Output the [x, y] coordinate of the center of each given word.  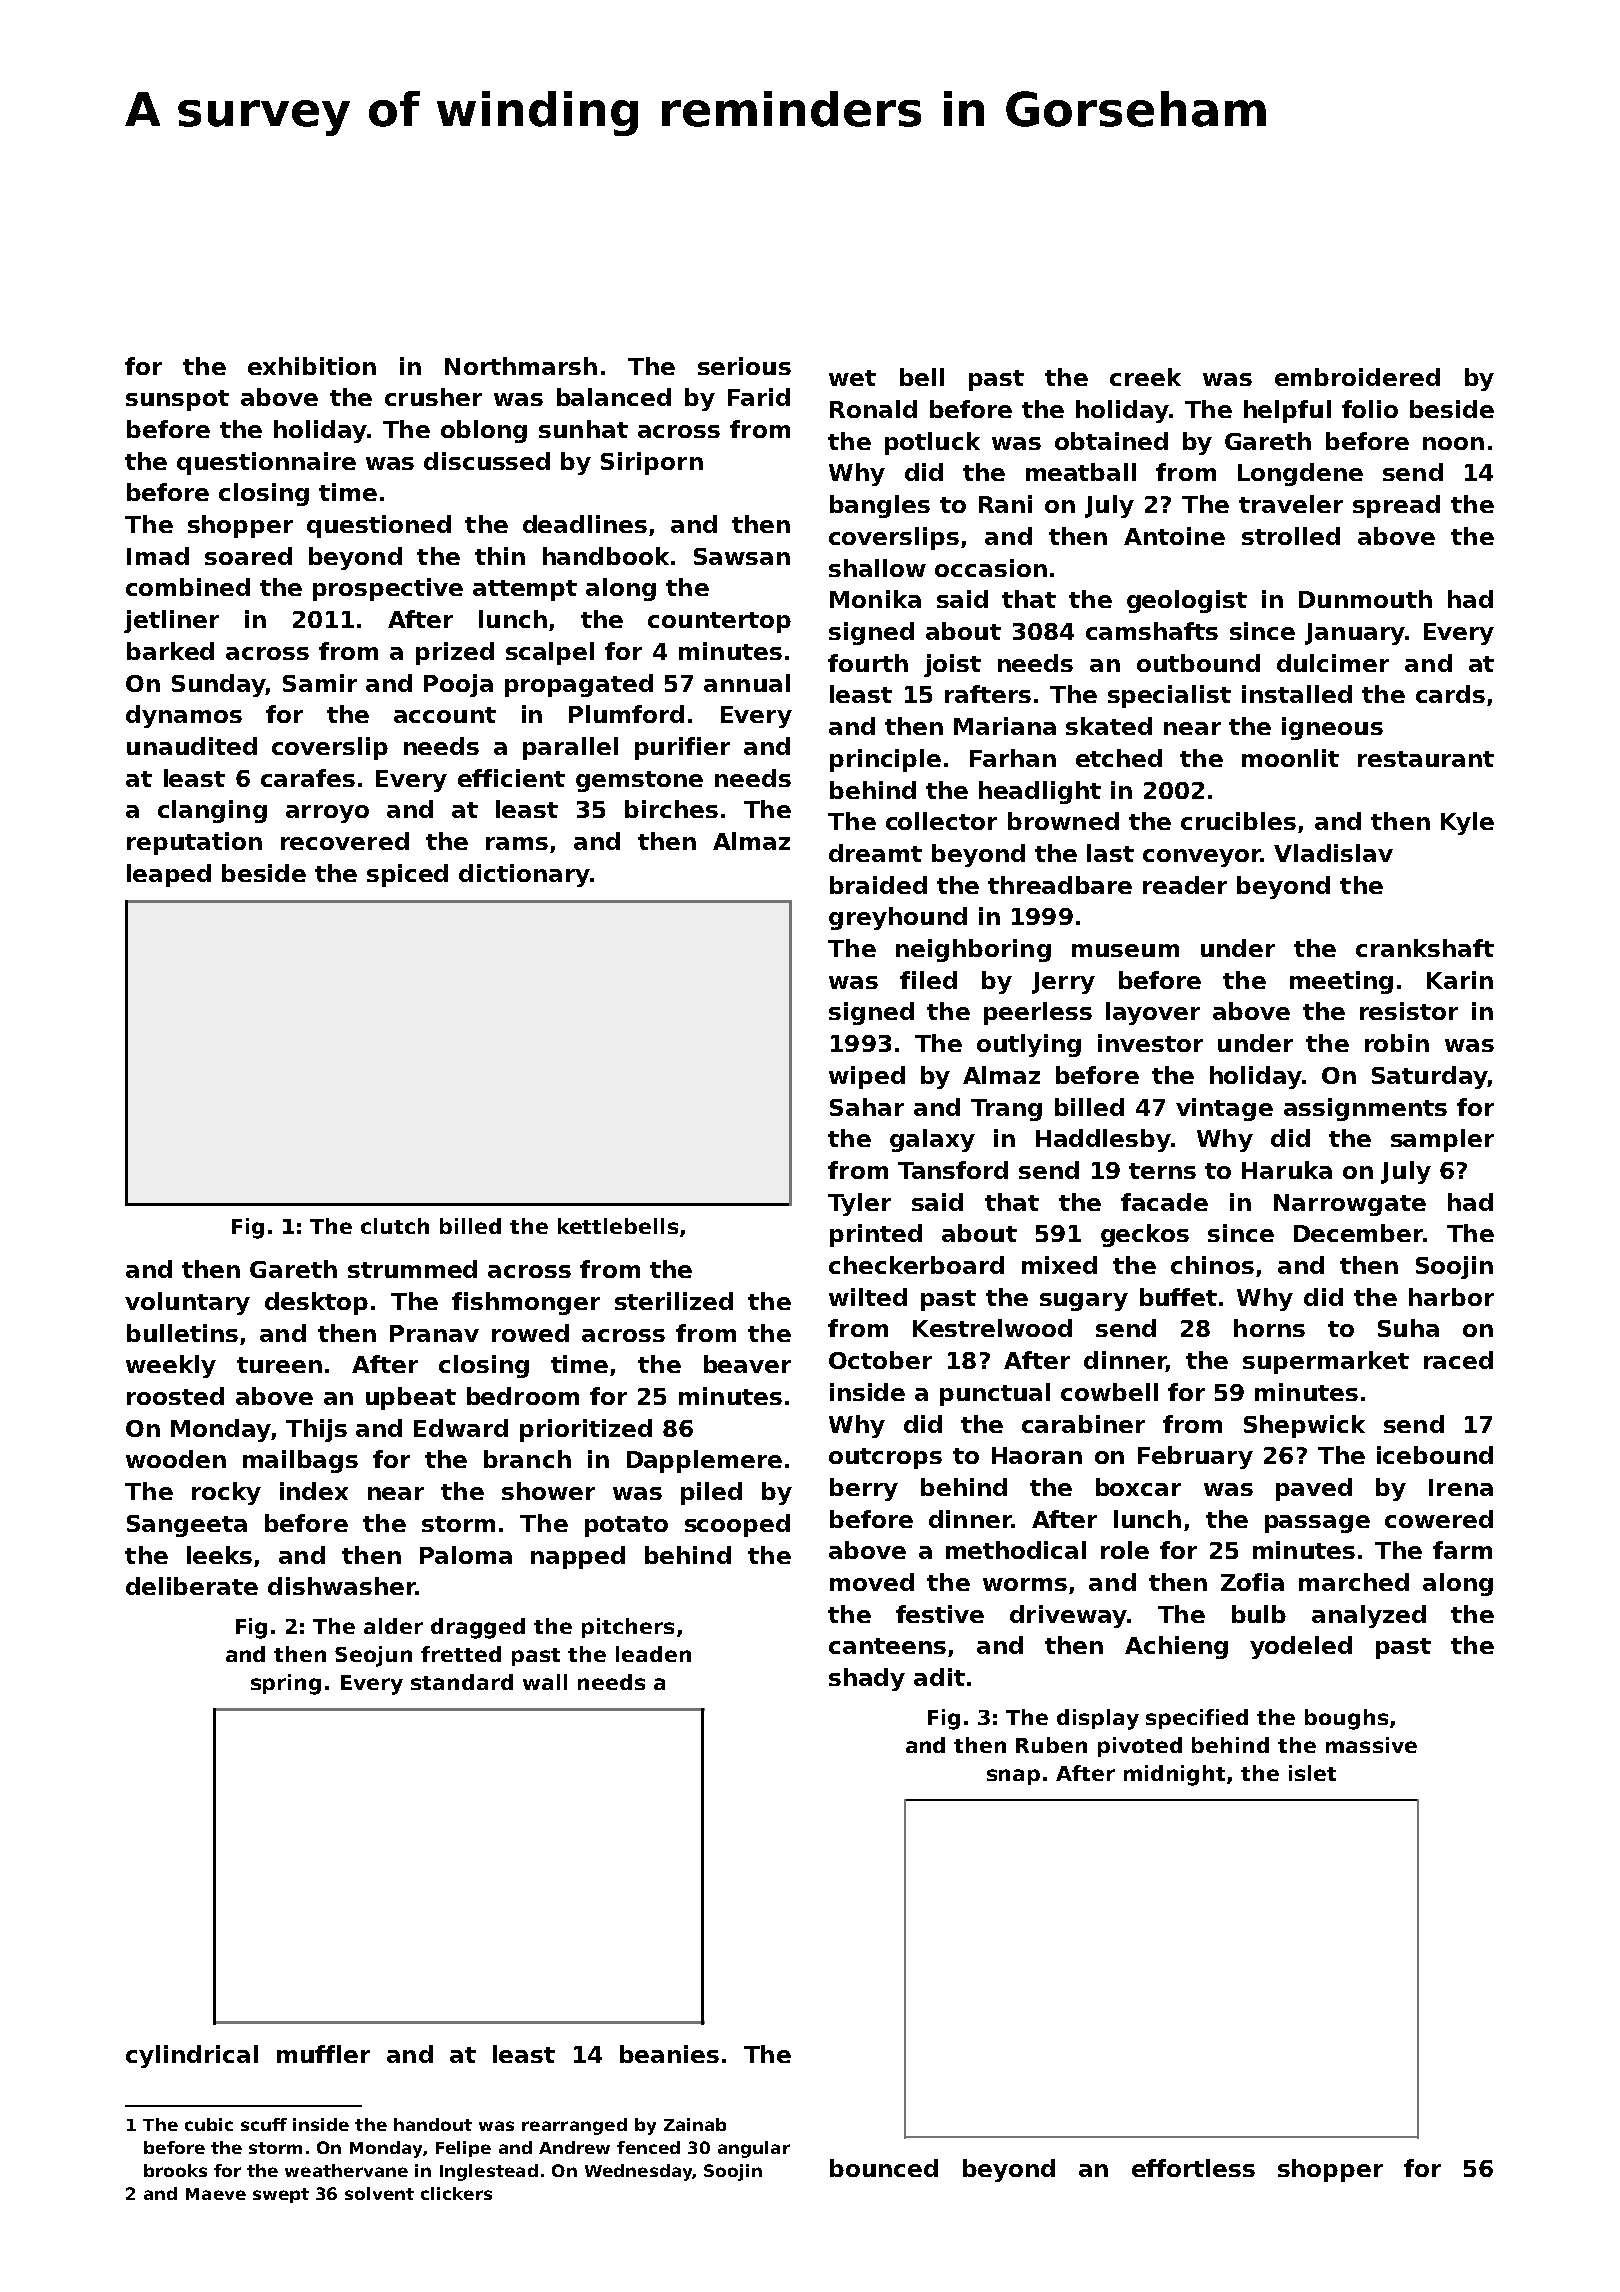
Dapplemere [704, 1461]
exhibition [312, 366]
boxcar [1138, 1487]
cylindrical [192, 2056]
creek [1145, 377]
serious [744, 366]
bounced [884, 2168]
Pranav [434, 1333]
